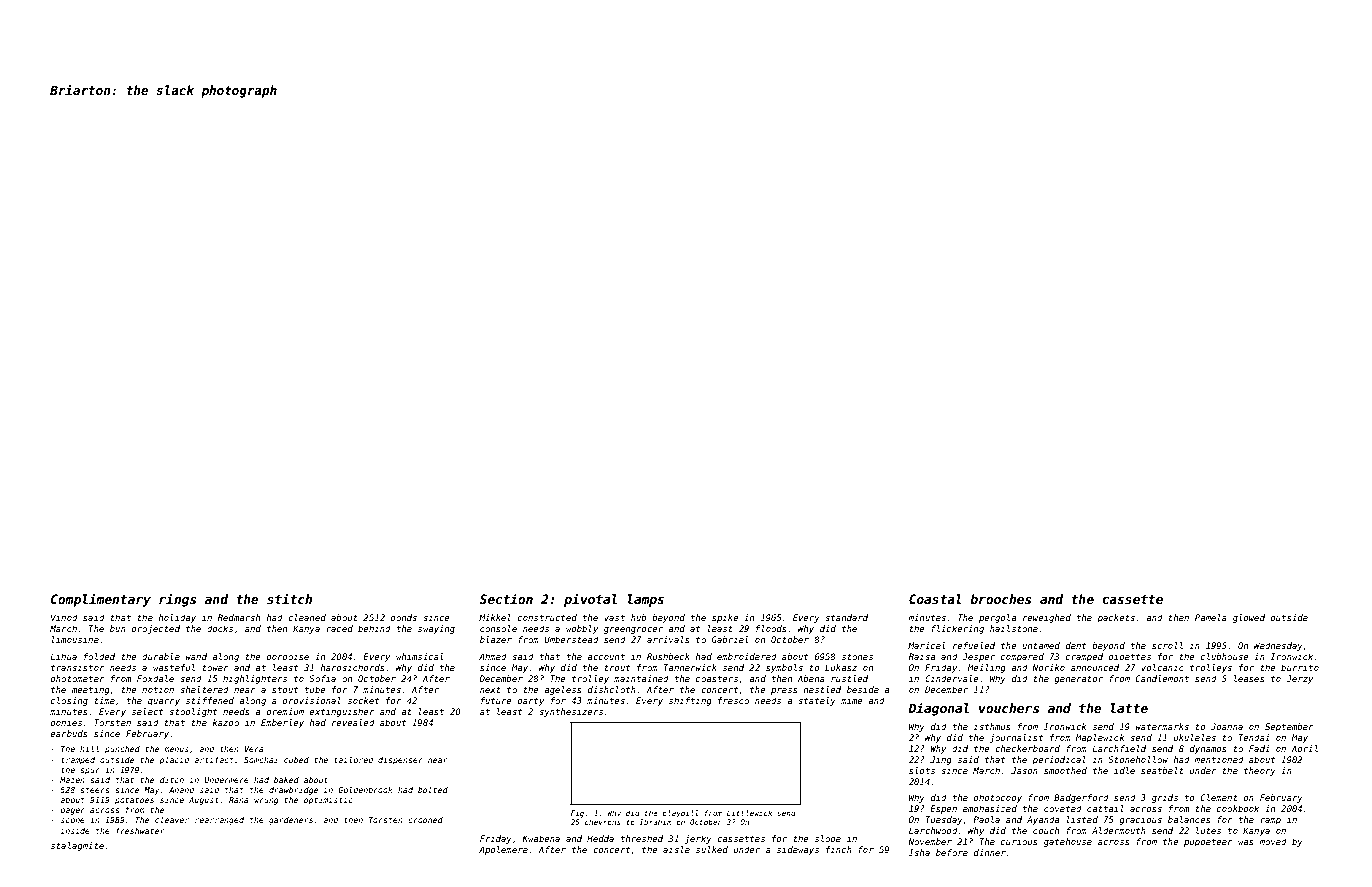  I want to click on lutes, so click(1208, 830).
